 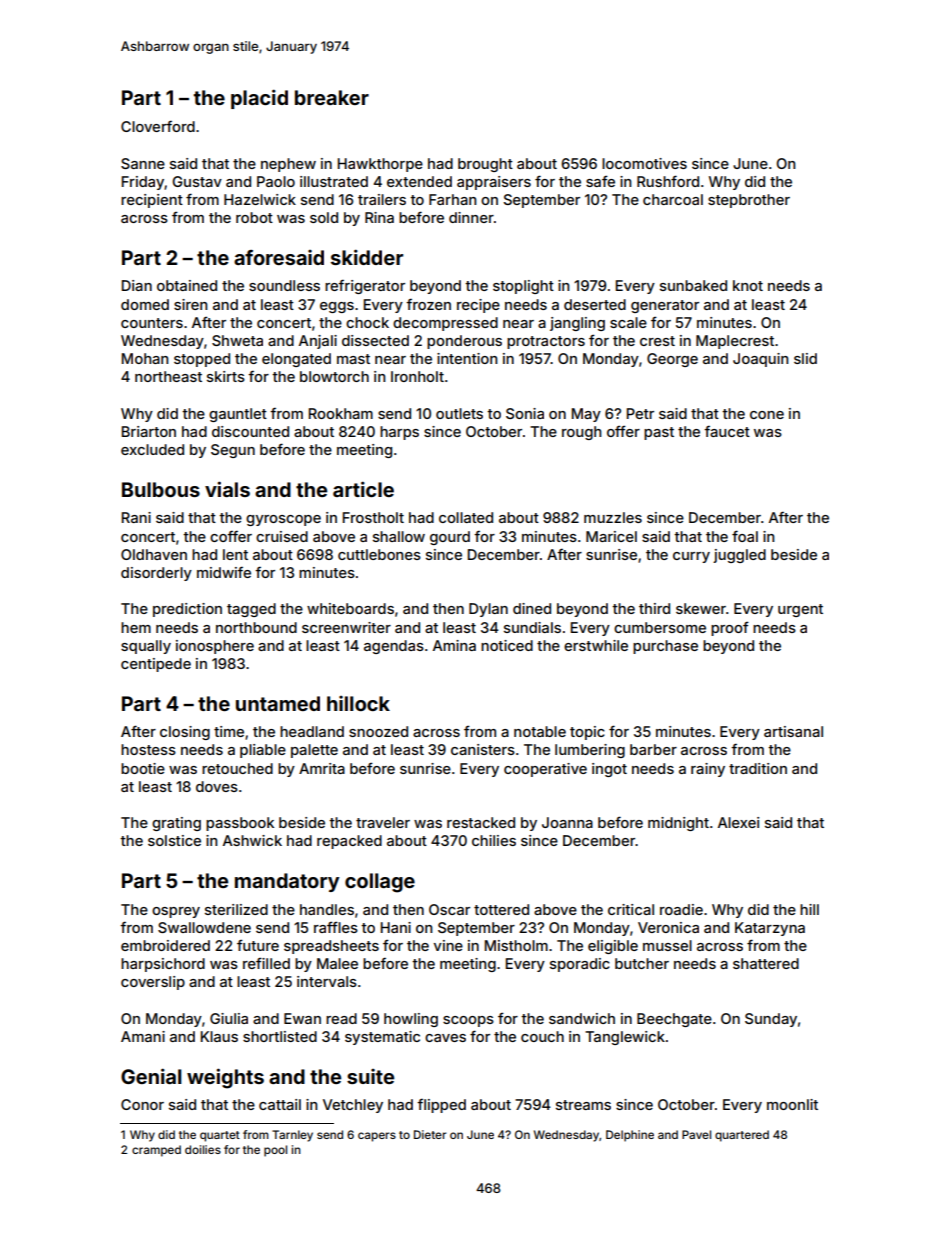 I want to click on placid, so click(x=259, y=99).
